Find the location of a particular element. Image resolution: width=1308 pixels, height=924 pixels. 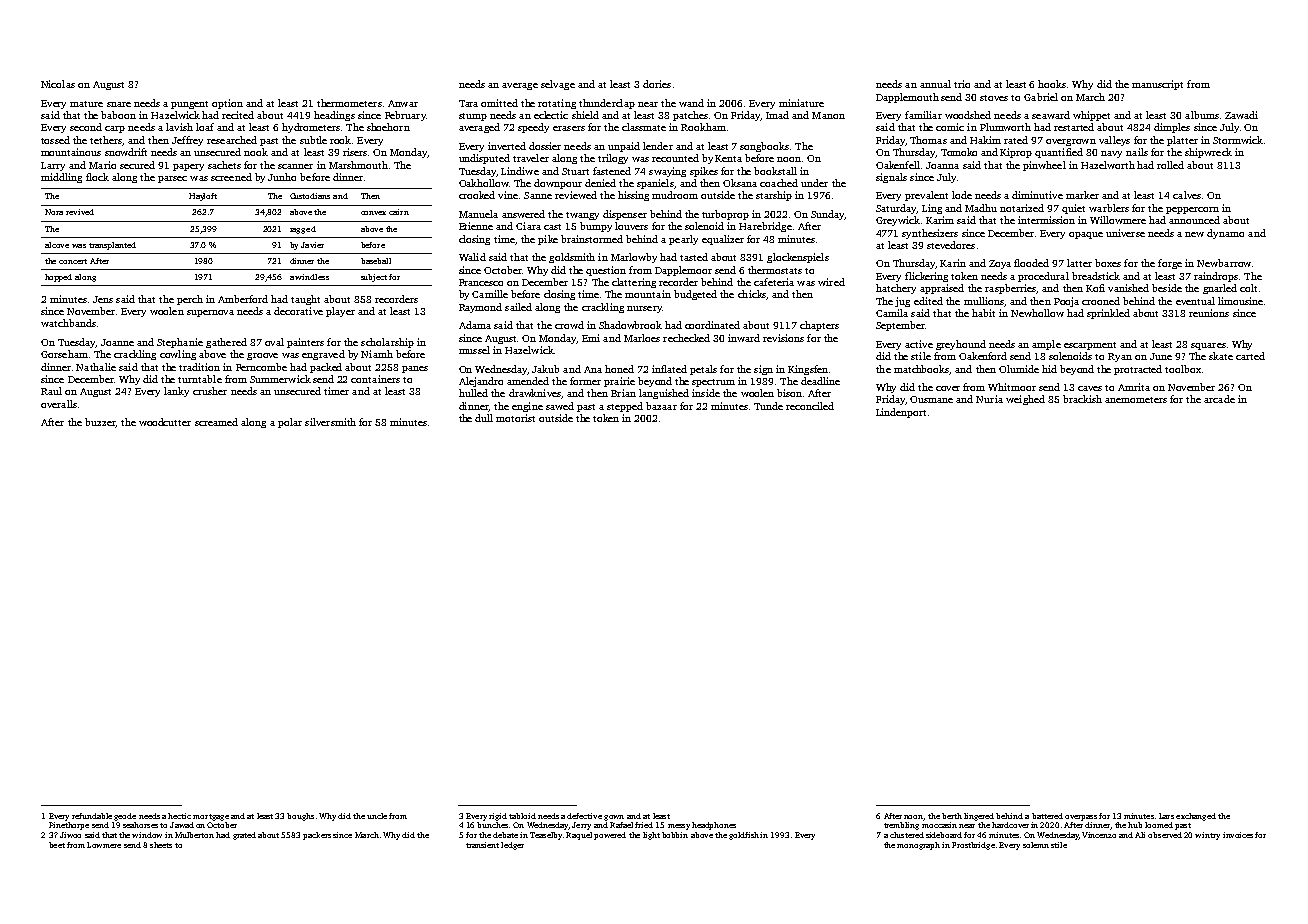

arcade is located at coordinates (1219, 399).
